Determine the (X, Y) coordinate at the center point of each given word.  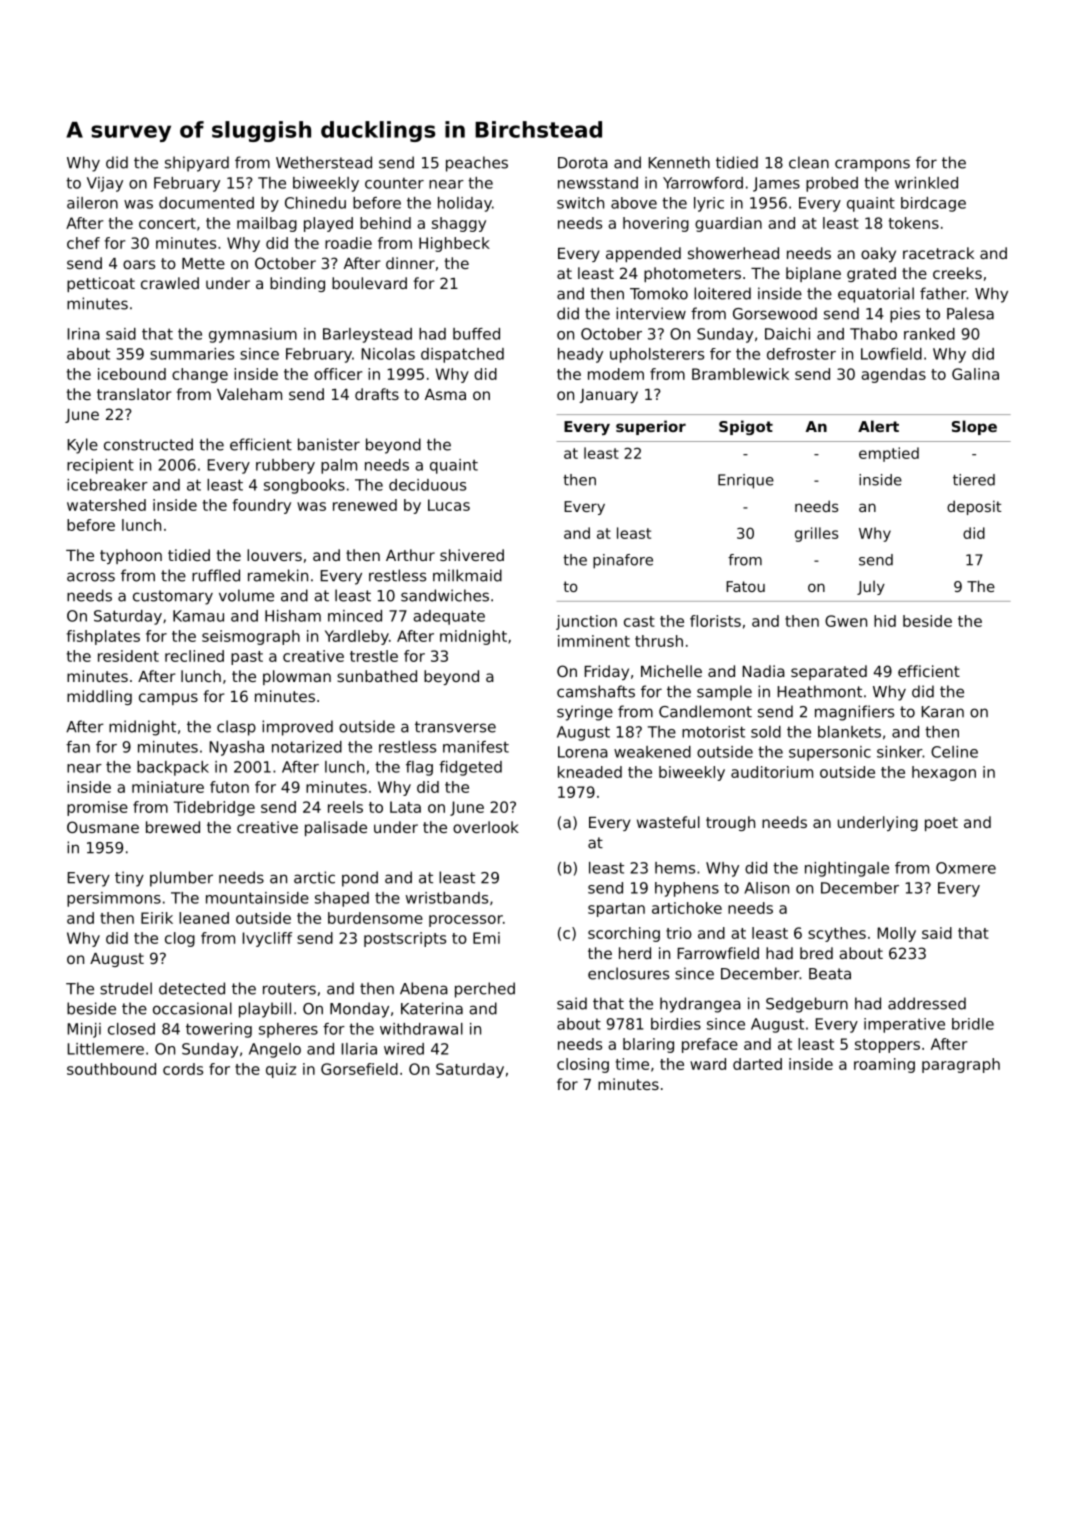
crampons (872, 165)
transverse (455, 727)
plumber (181, 879)
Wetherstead (324, 162)
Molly (897, 934)
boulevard (369, 283)
